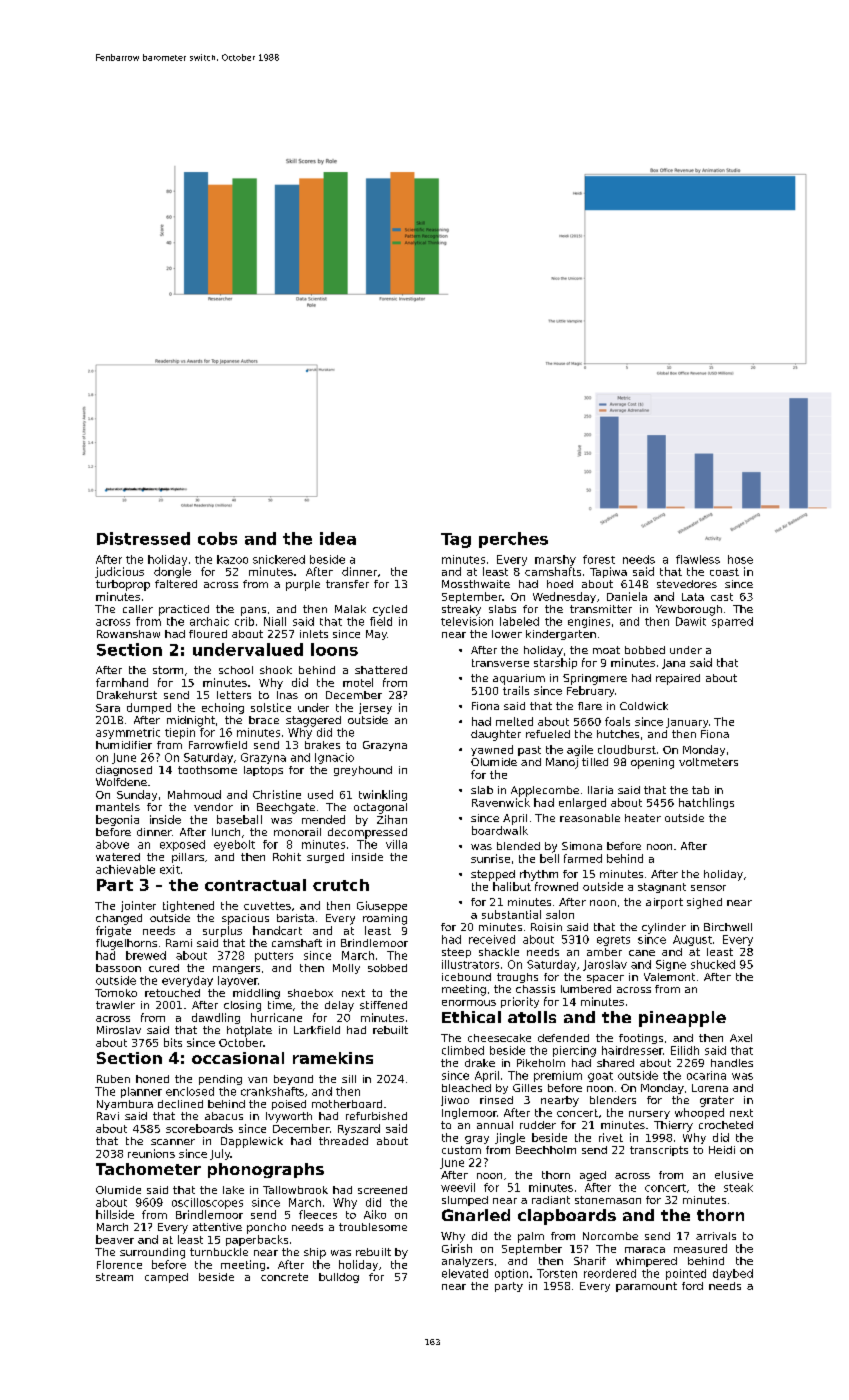 Image resolution: width=849 pixels, height=1400 pixels. What do you see at coordinates (511, 1274) in the screenshot?
I see `option` at bounding box center [511, 1274].
